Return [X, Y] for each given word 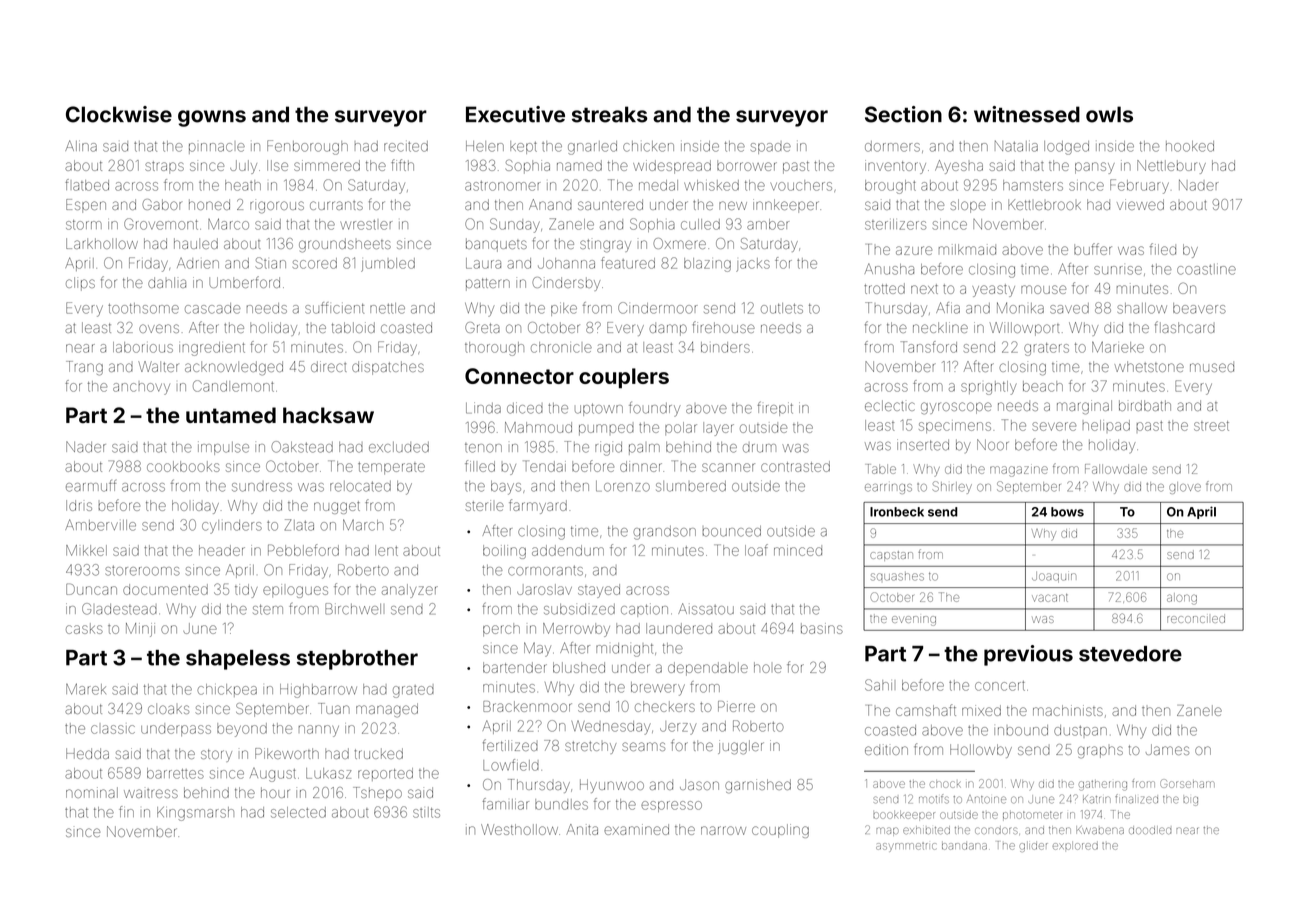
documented [165, 589]
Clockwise [119, 114]
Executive [515, 114]
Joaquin [1054, 577]
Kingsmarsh [195, 814]
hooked [1190, 146]
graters [1046, 349]
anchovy [141, 389]
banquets [496, 245]
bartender [515, 667]
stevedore [1130, 654]
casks [84, 628]
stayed [599, 591]
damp [668, 329]
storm [84, 225]
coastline [1206, 269]
